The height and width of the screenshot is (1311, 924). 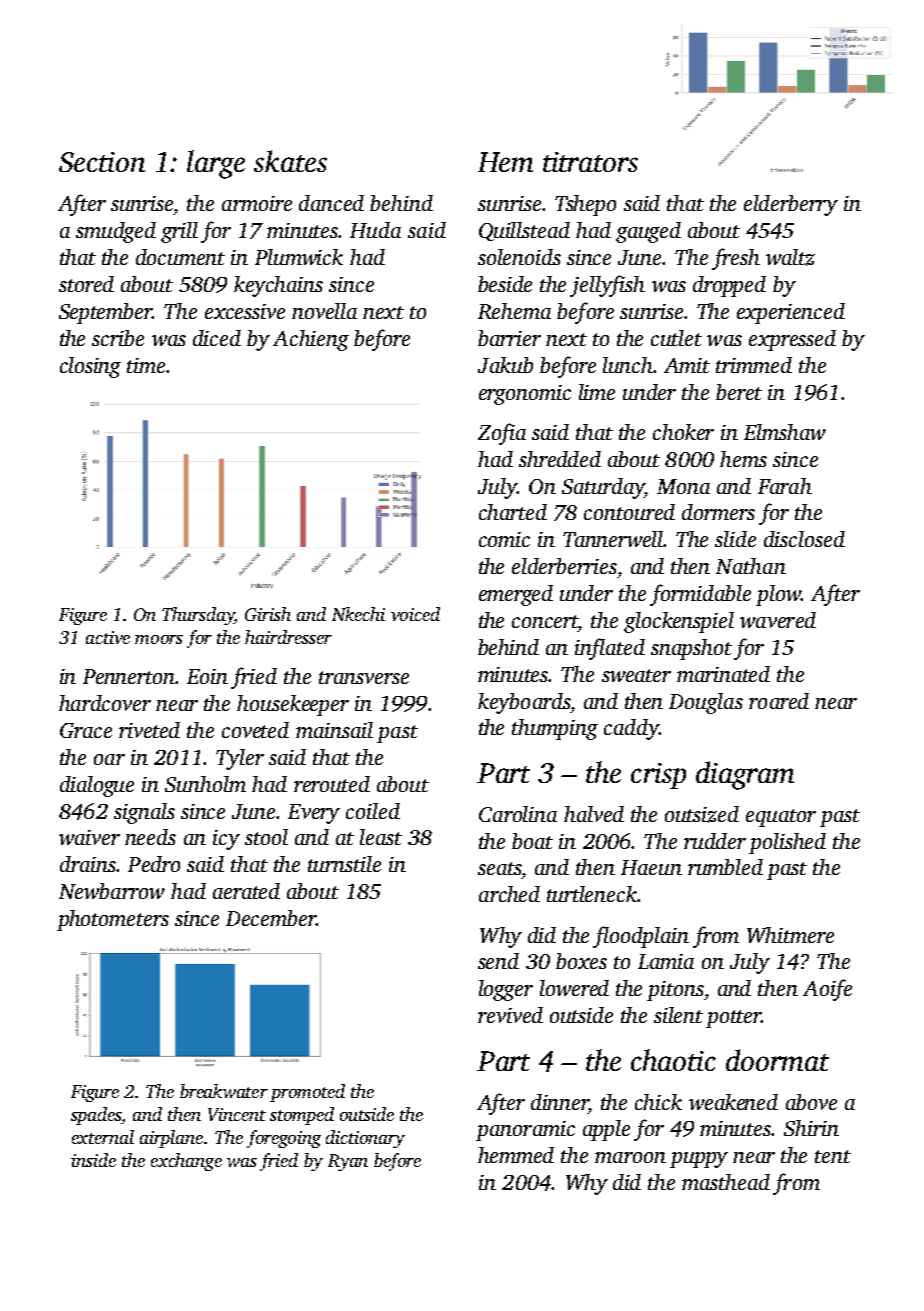 I want to click on photometers, so click(x=113, y=920).
